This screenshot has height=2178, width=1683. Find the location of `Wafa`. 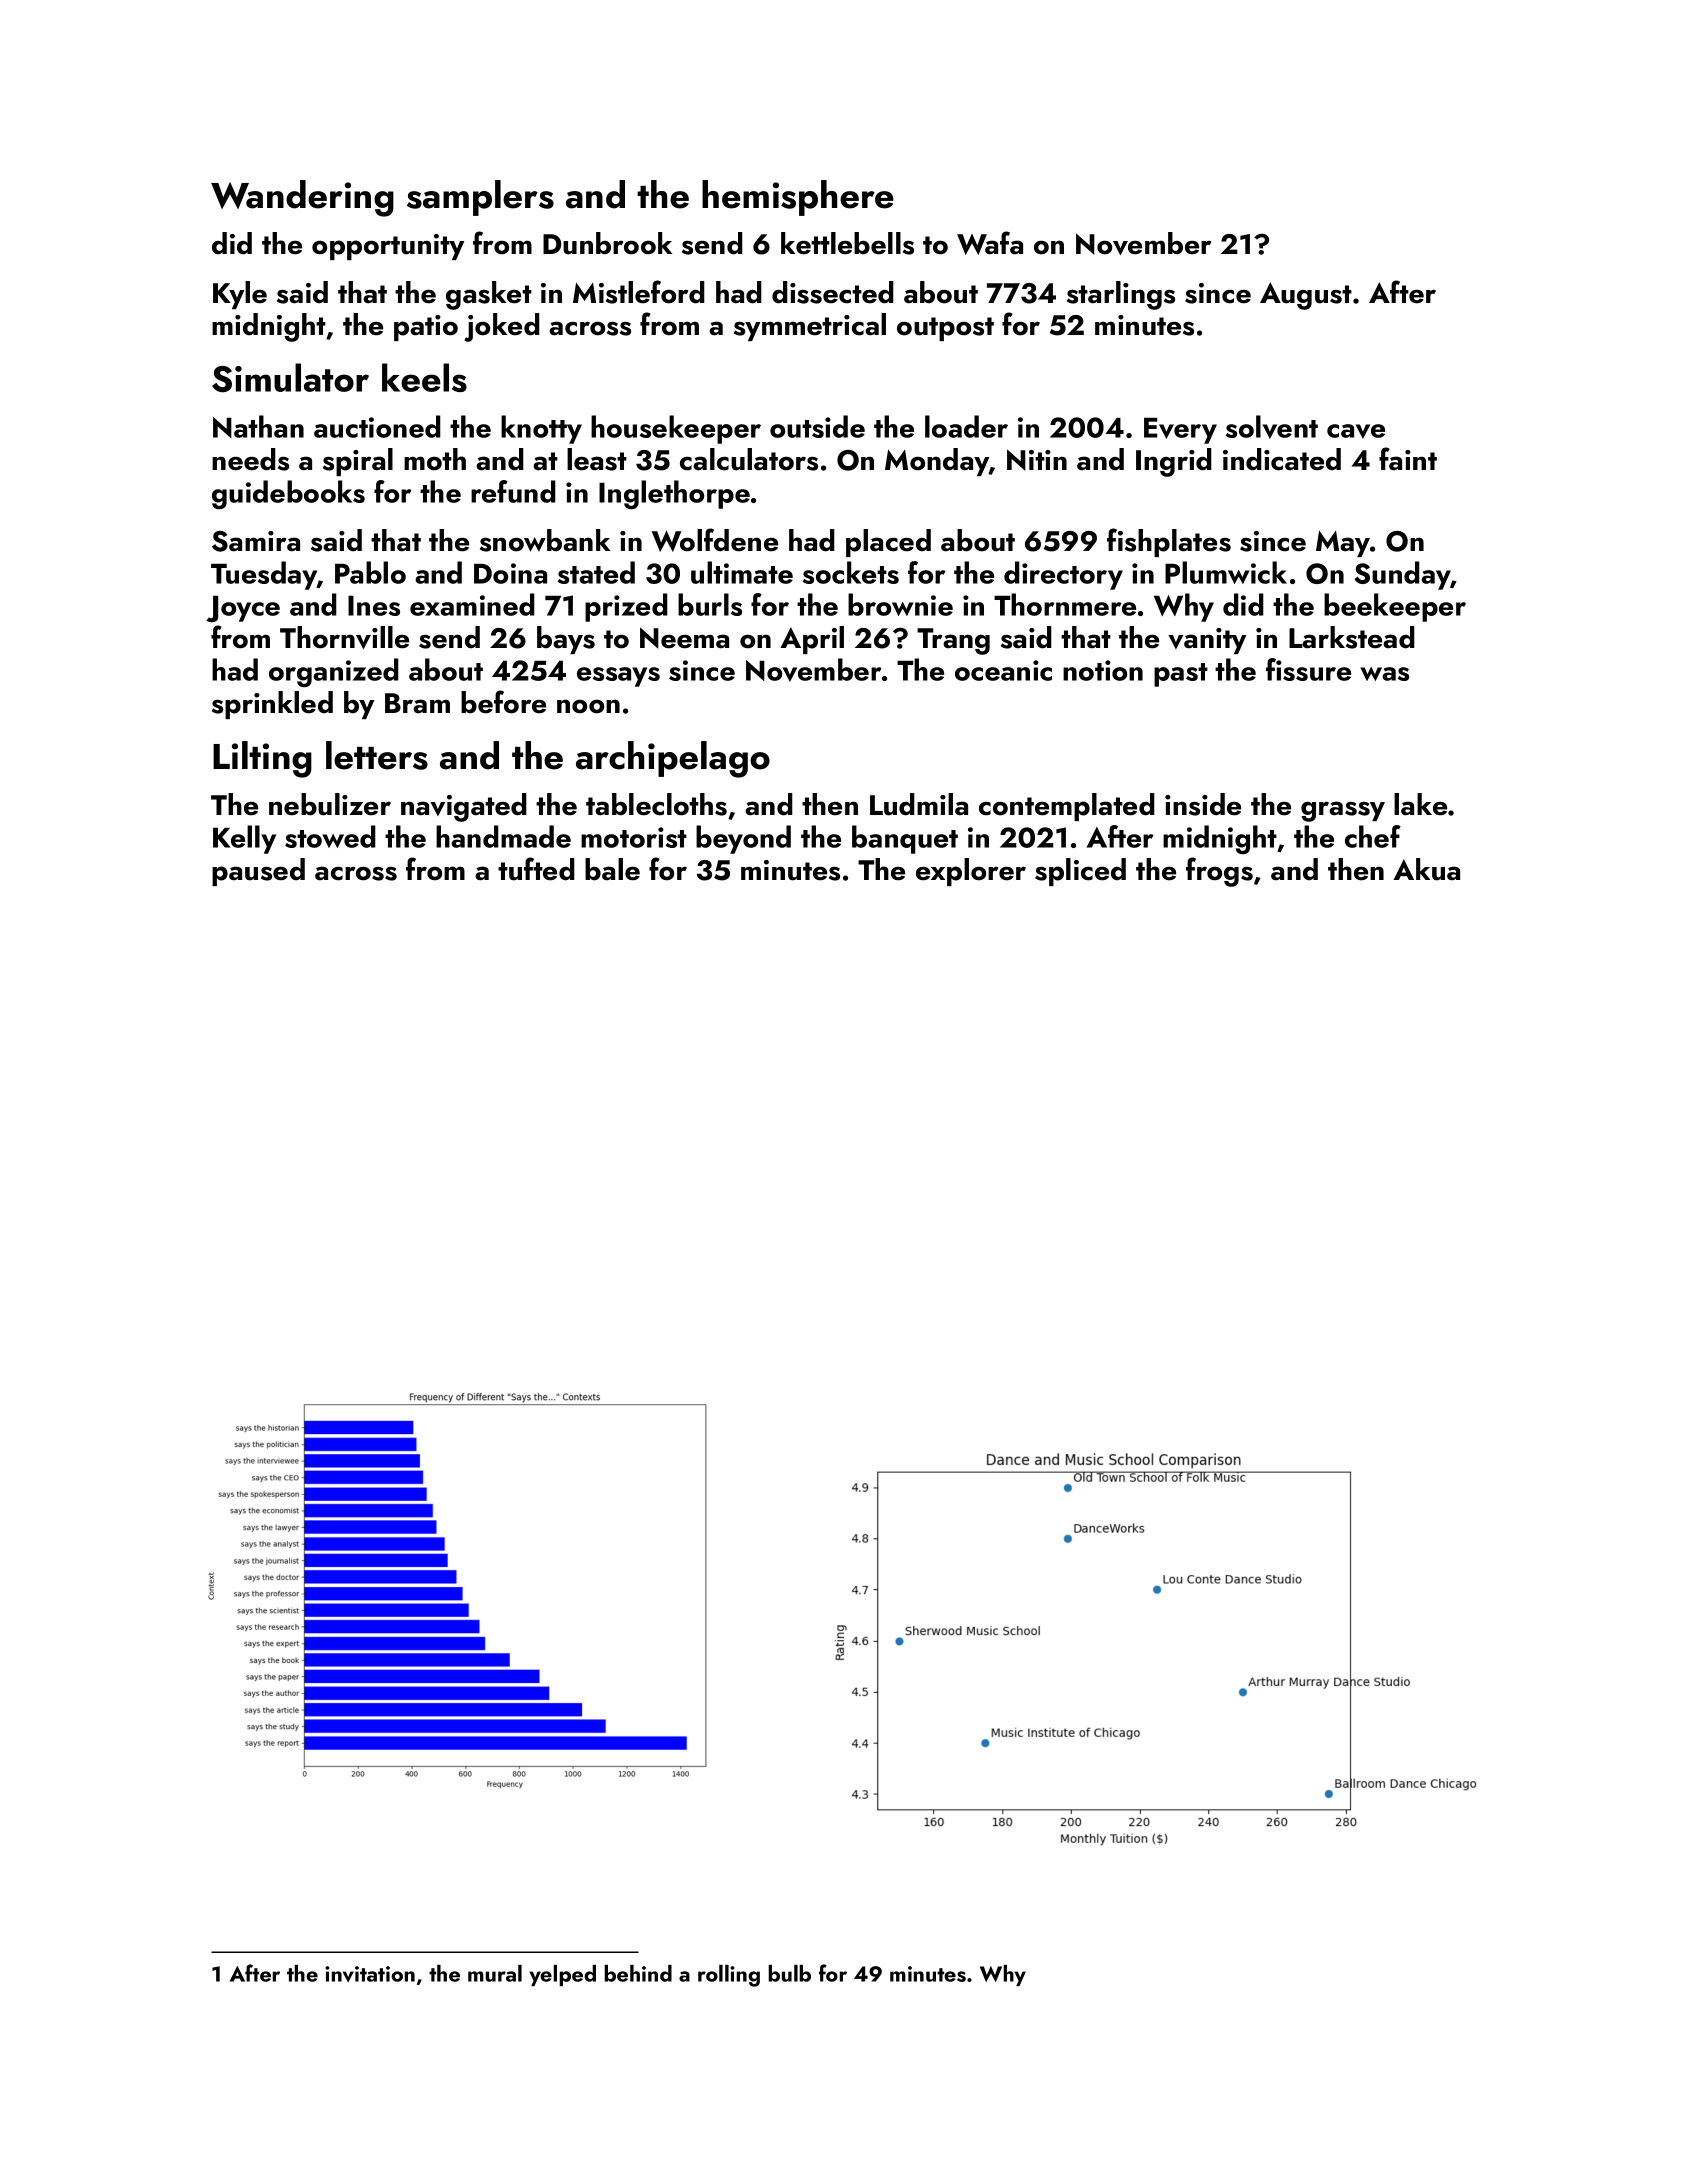

Wafa is located at coordinates (990, 243).
